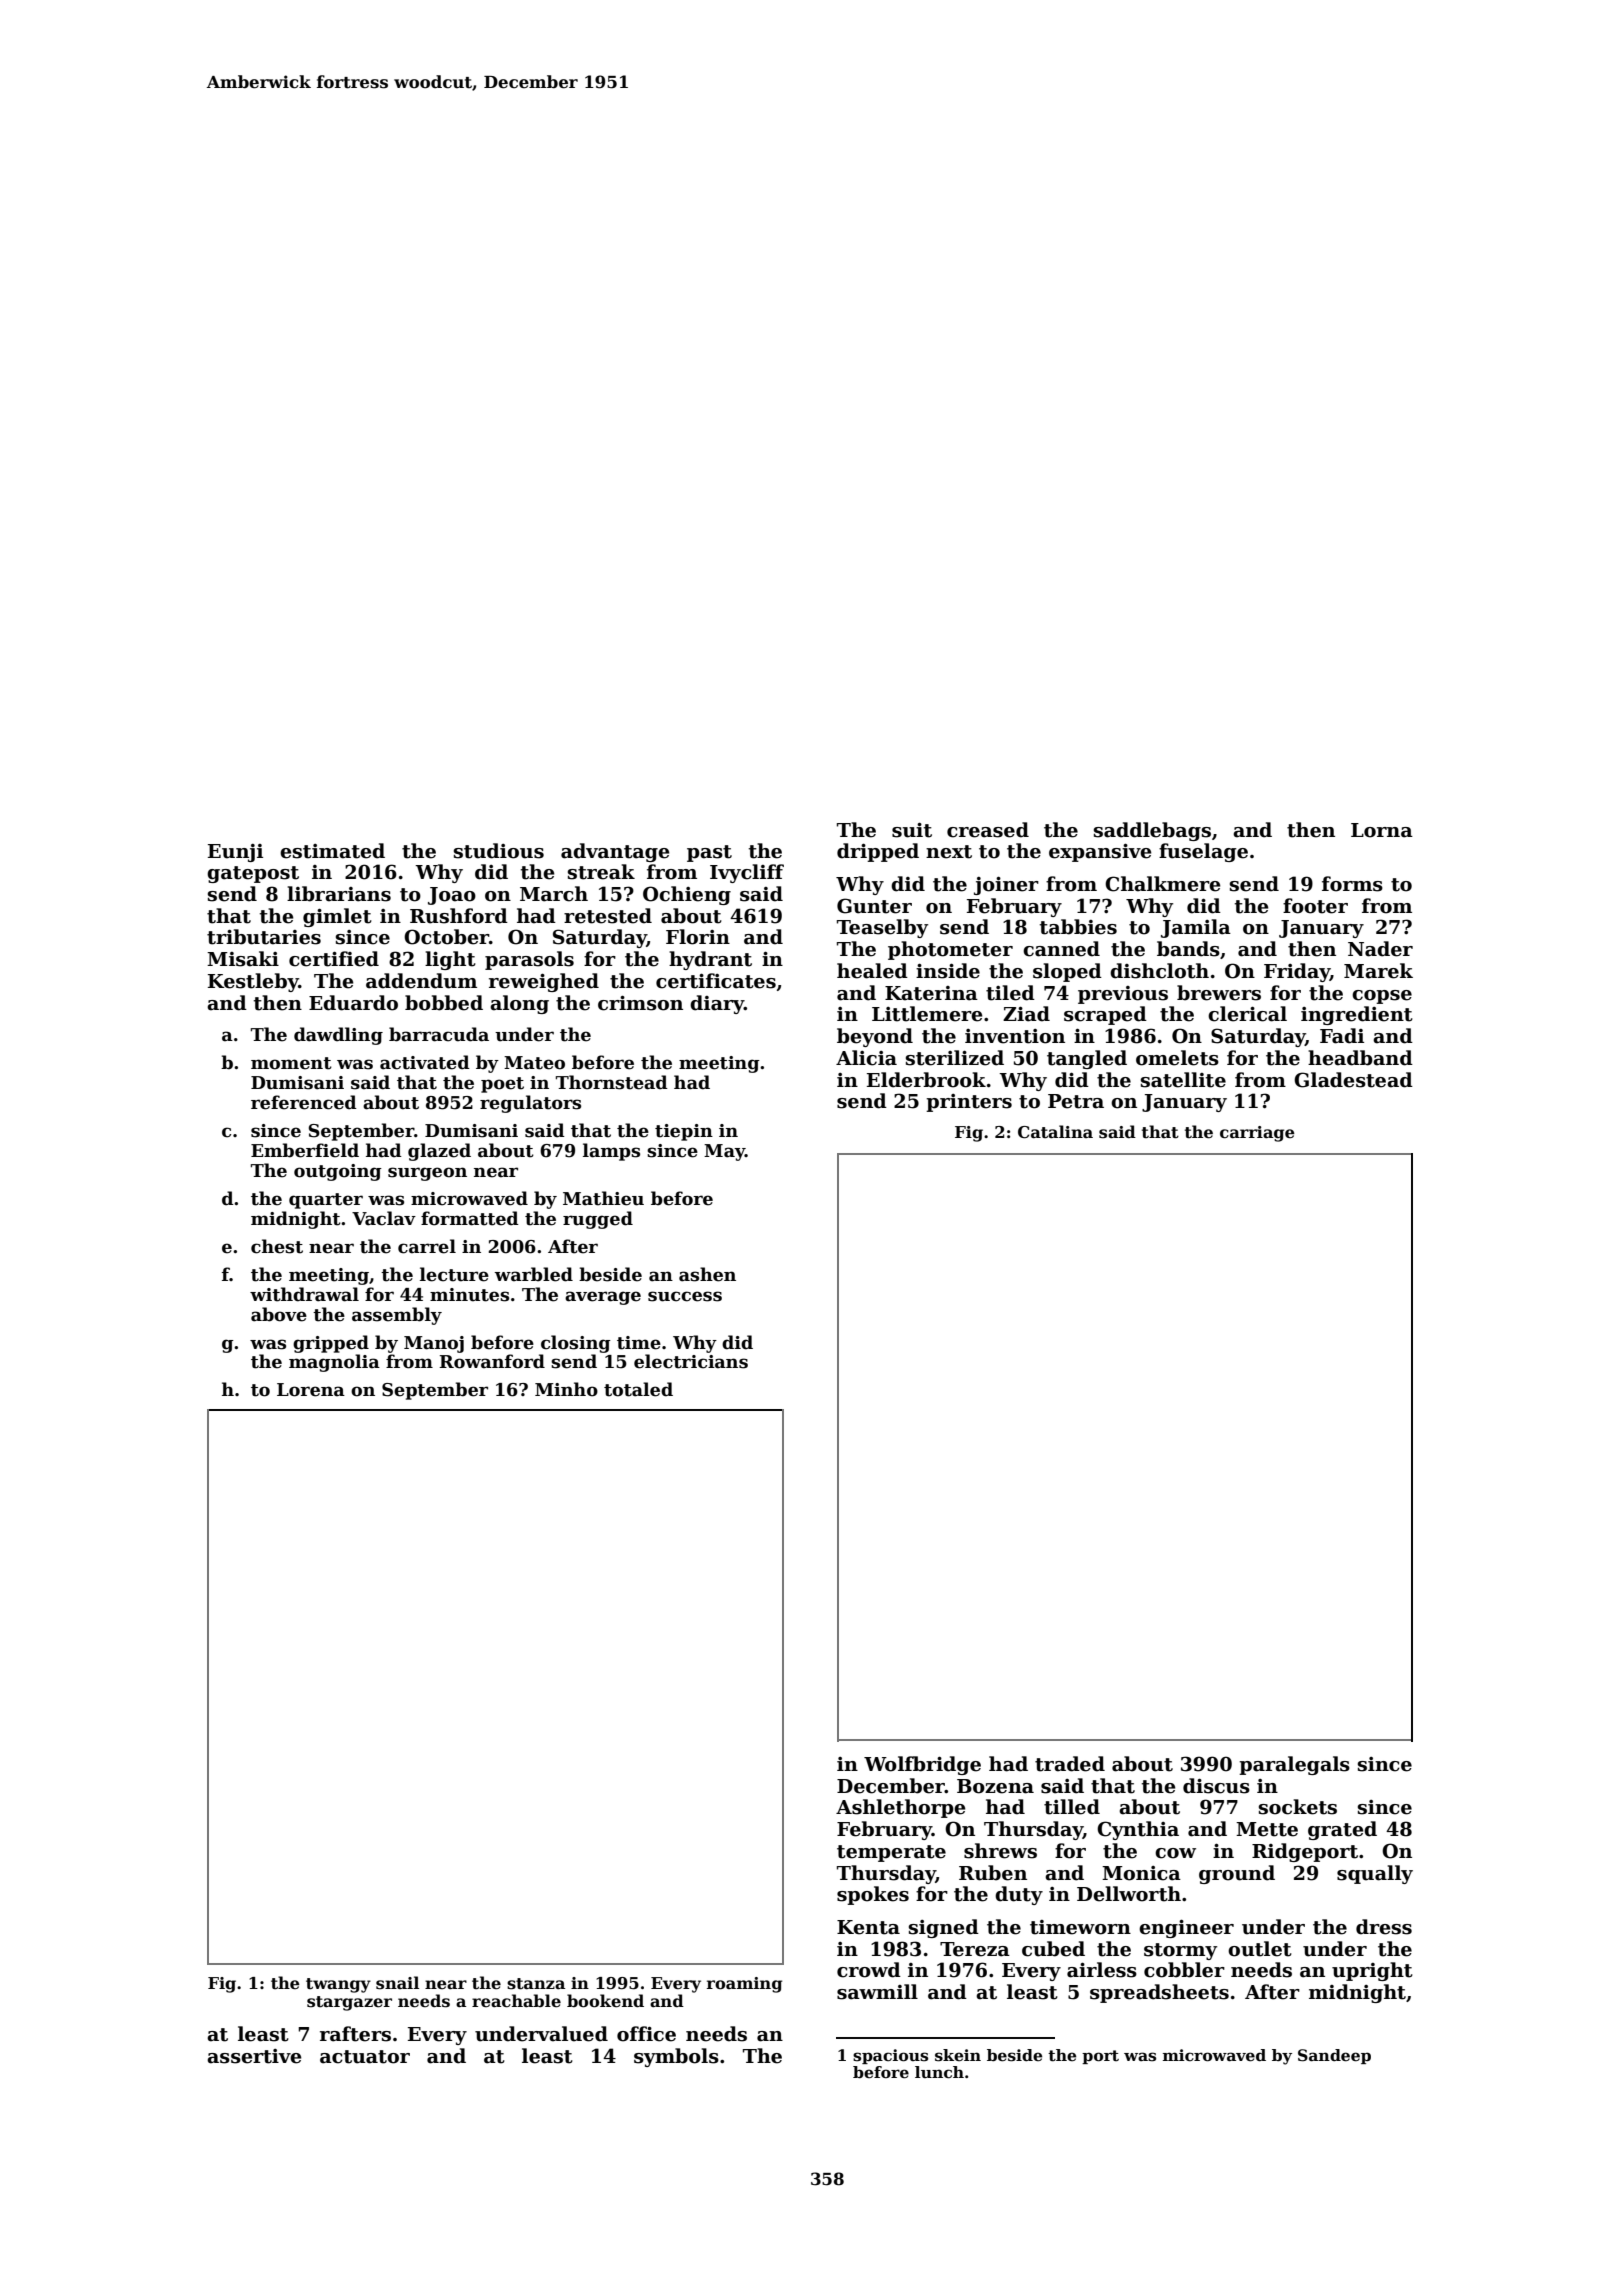 Image resolution: width=1620 pixels, height=2292 pixels. Describe the element at coordinates (1382, 830) in the document. I see `Lorna` at that location.
